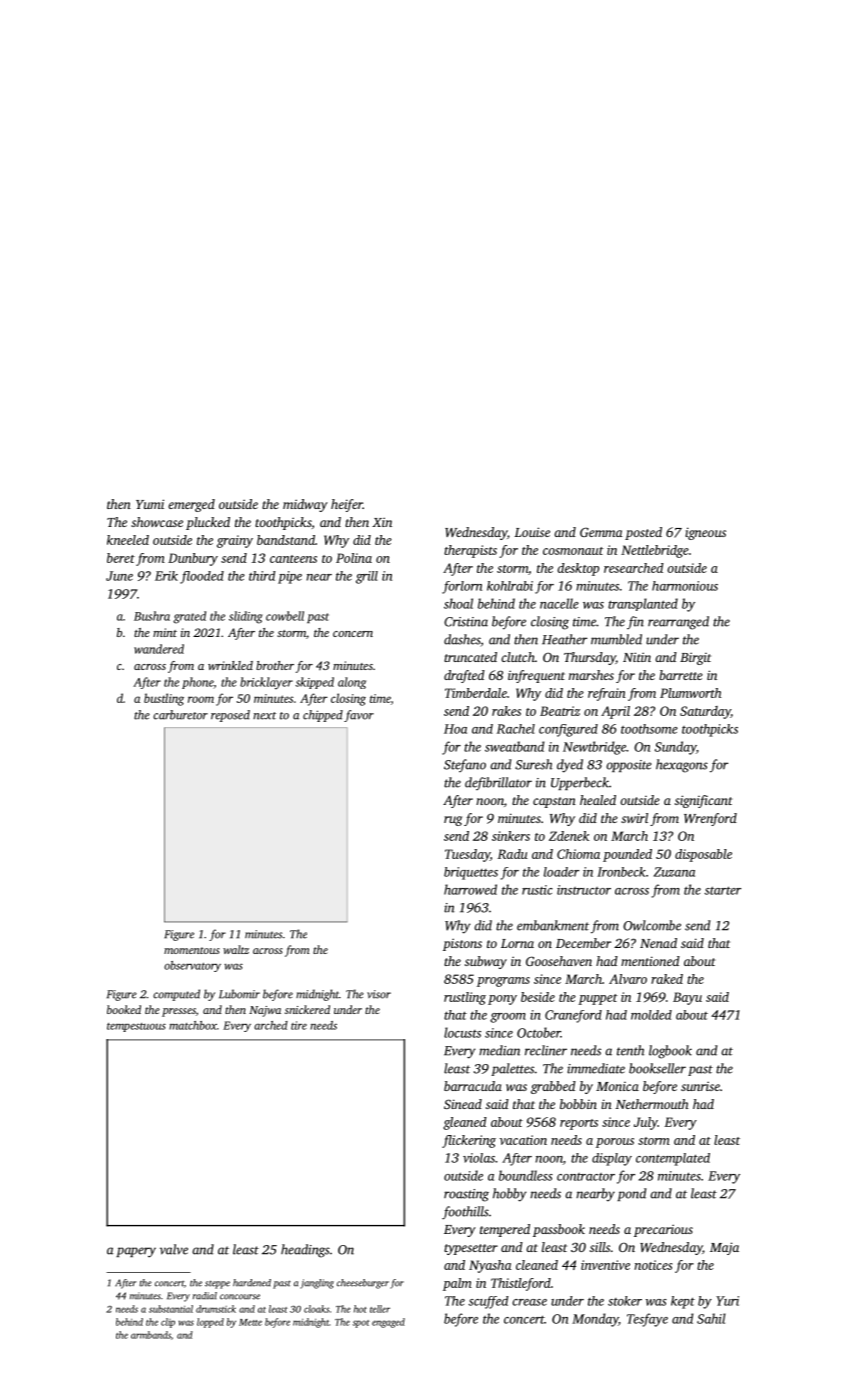  What do you see at coordinates (236, 949) in the image?
I see `waltz` at bounding box center [236, 949].
